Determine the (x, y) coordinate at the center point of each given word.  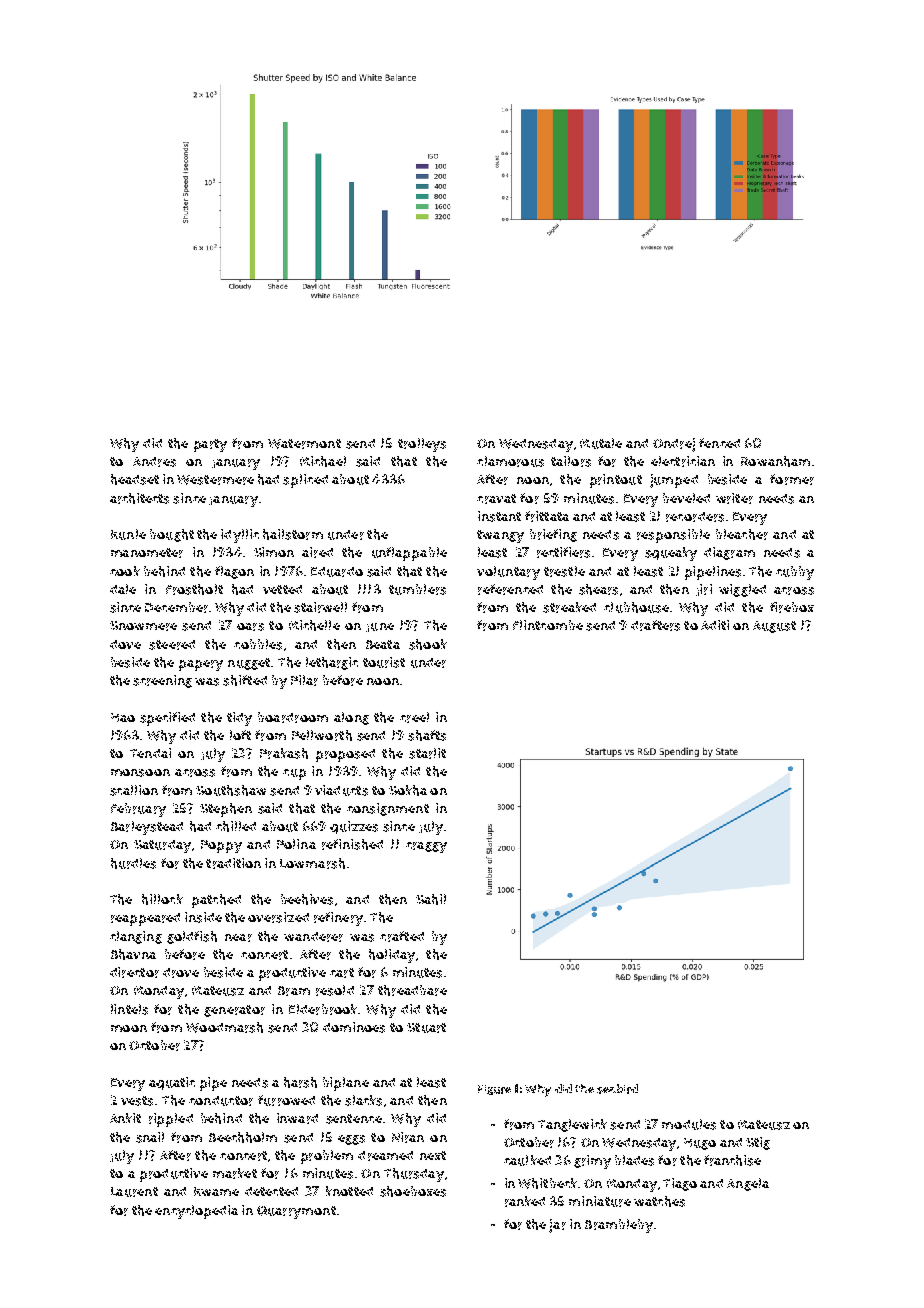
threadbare (412, 990)
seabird (617, 1089)
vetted (282, 589)
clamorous (510, 461)
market (235, 1173)
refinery (338, 919)
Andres (154, 462)
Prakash (284, 753)
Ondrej (674, 445)
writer (734, 498)
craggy (426, 847)
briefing (553, 535)
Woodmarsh (224, 1027)
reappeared (145, 919)
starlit (427, 753)
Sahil (431, 899)
